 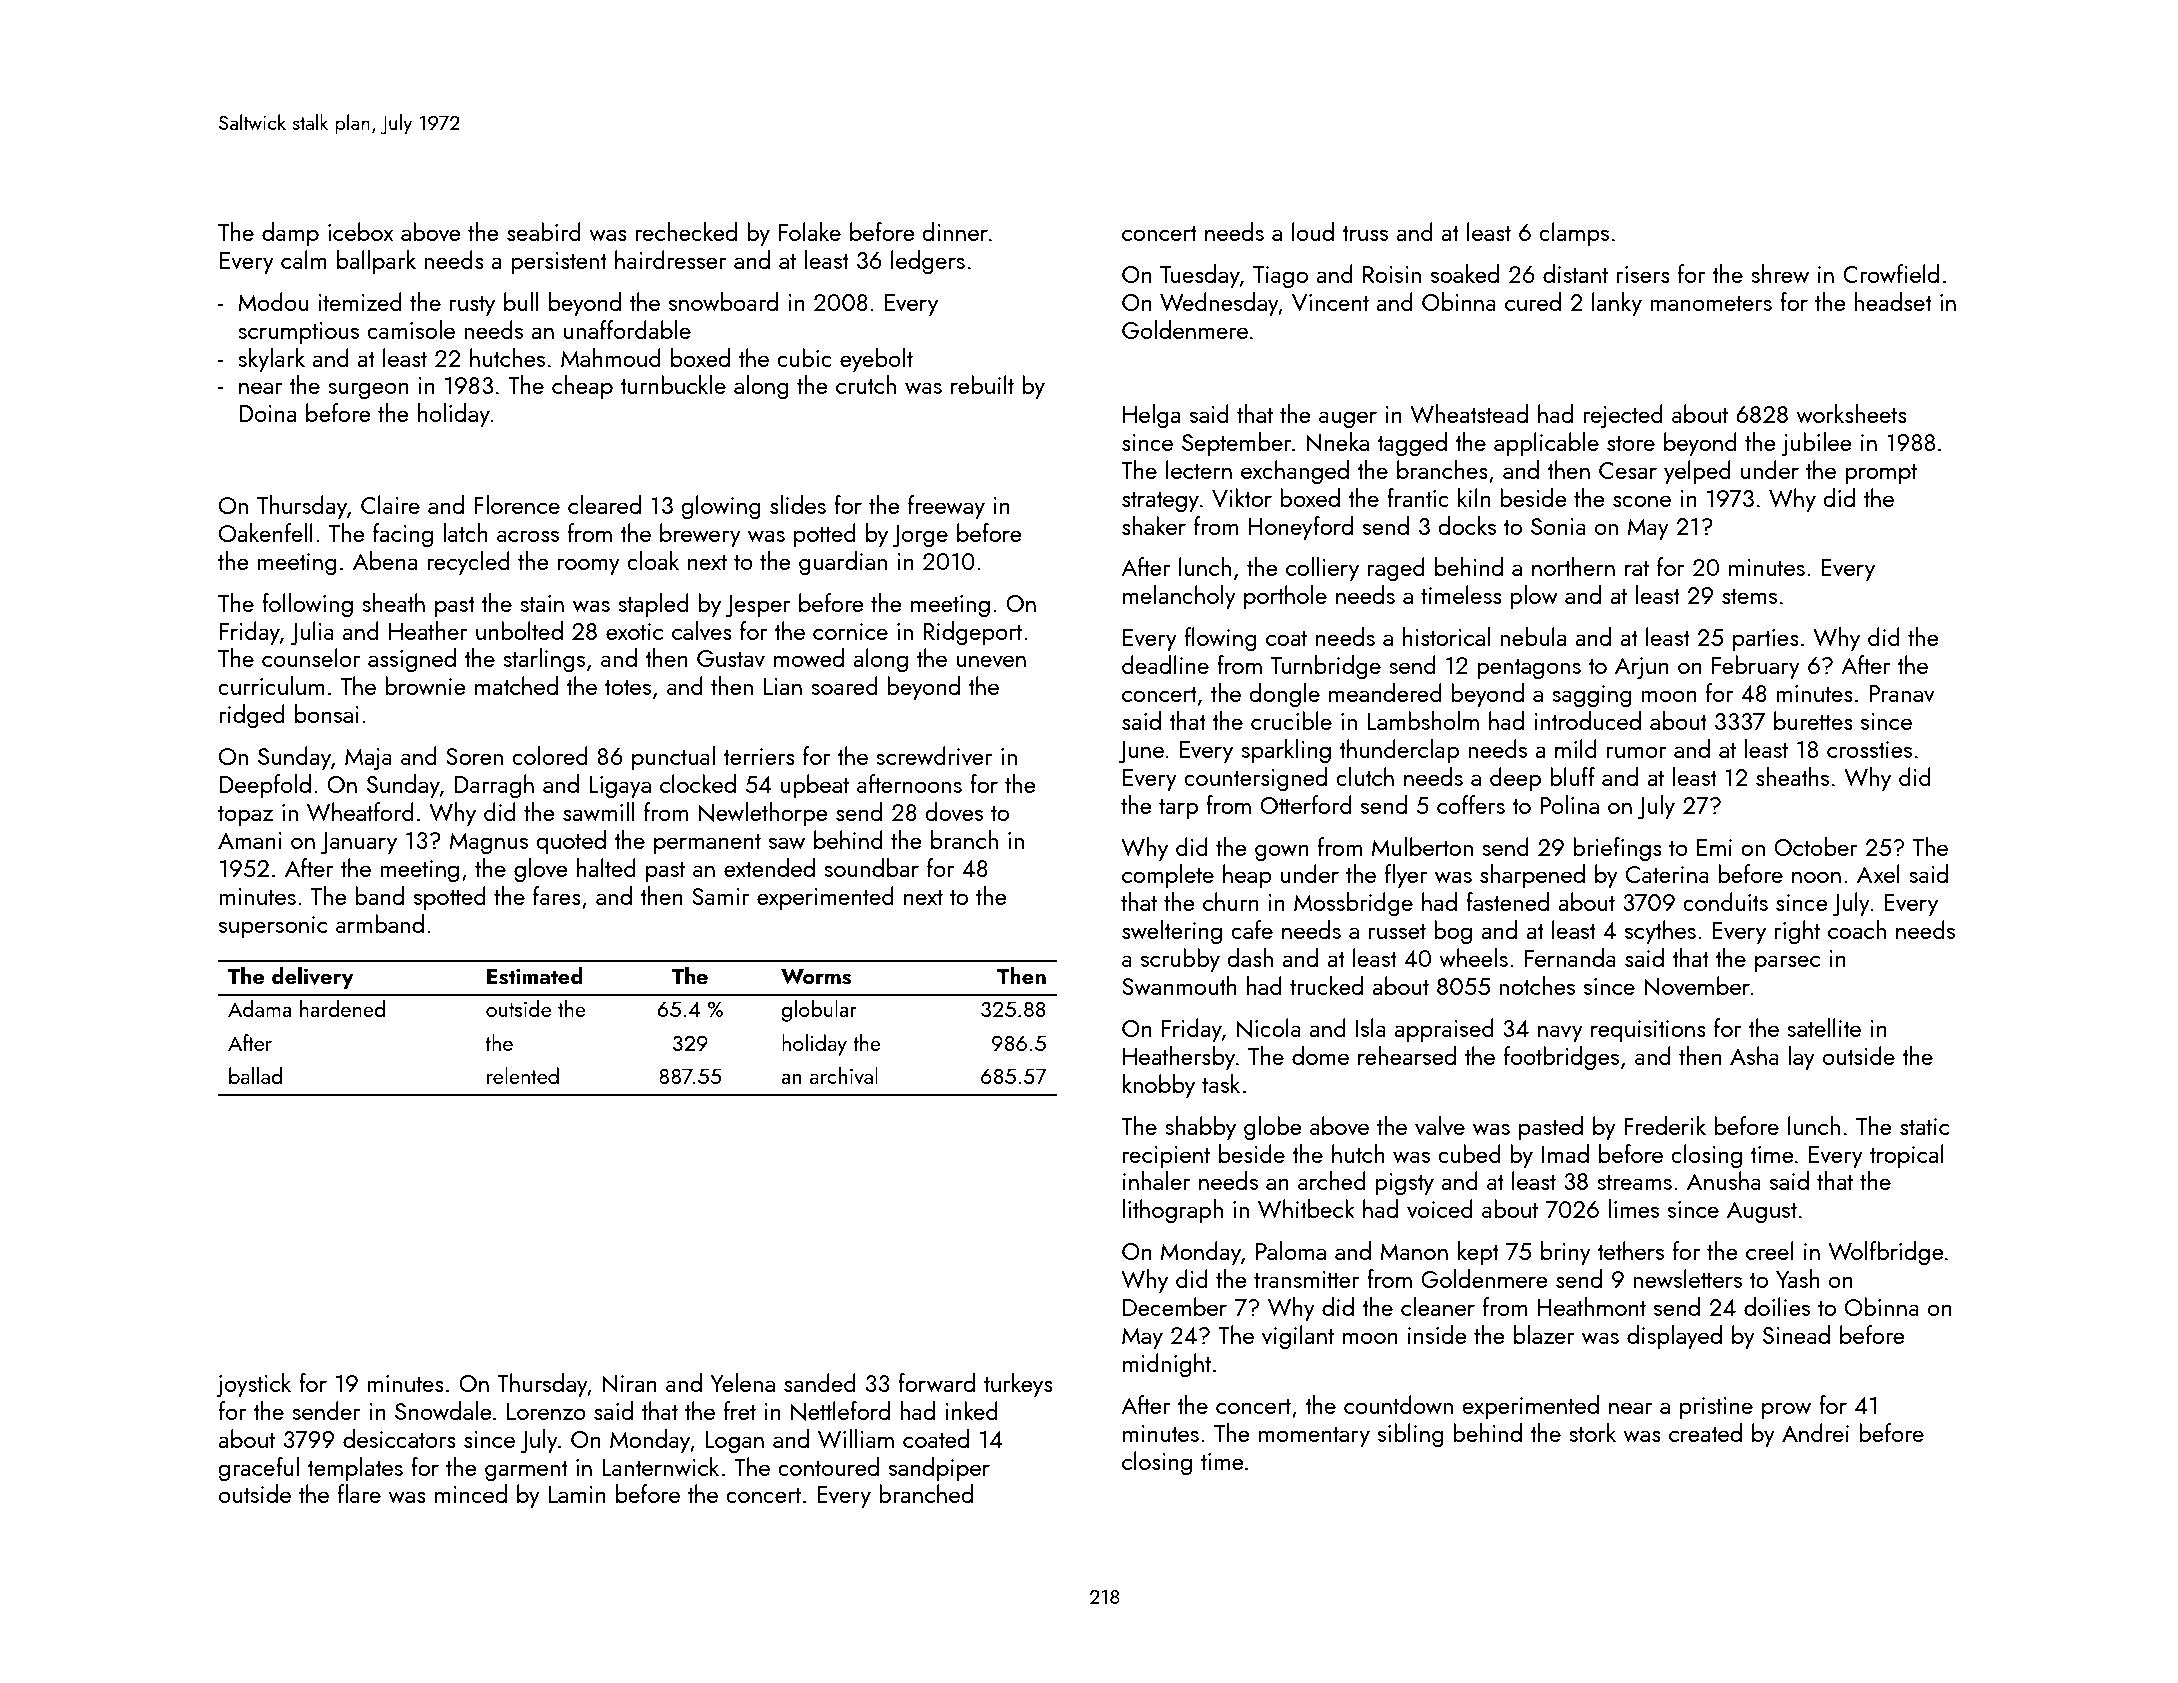 What do you see at coordinates (544, 660) in the screenshot?
I see `starlings` at bounding box center [544, 660].
